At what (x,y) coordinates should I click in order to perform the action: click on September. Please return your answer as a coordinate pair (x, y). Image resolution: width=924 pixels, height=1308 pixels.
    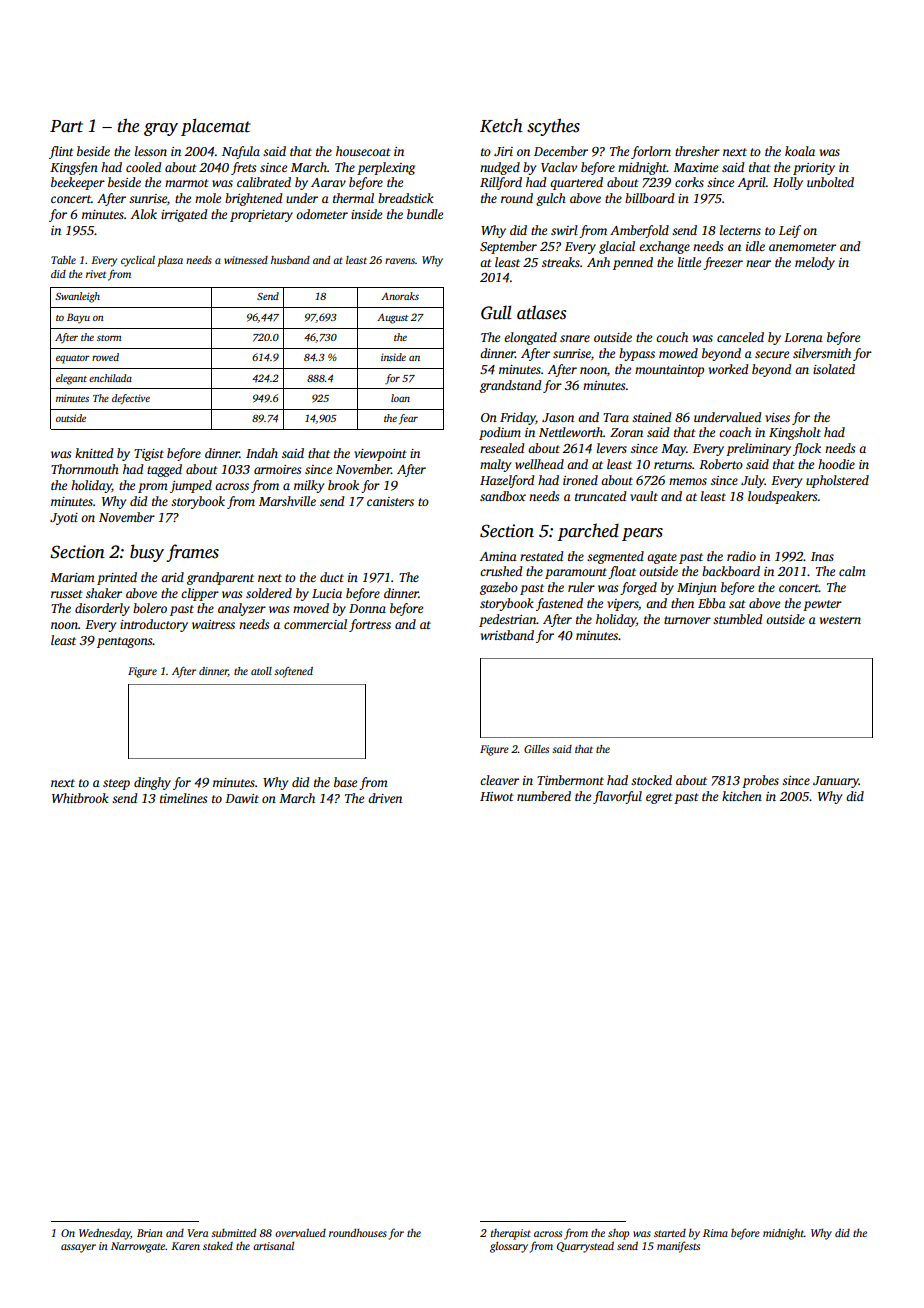
    Looking at the image, I should click on (508, 247).
